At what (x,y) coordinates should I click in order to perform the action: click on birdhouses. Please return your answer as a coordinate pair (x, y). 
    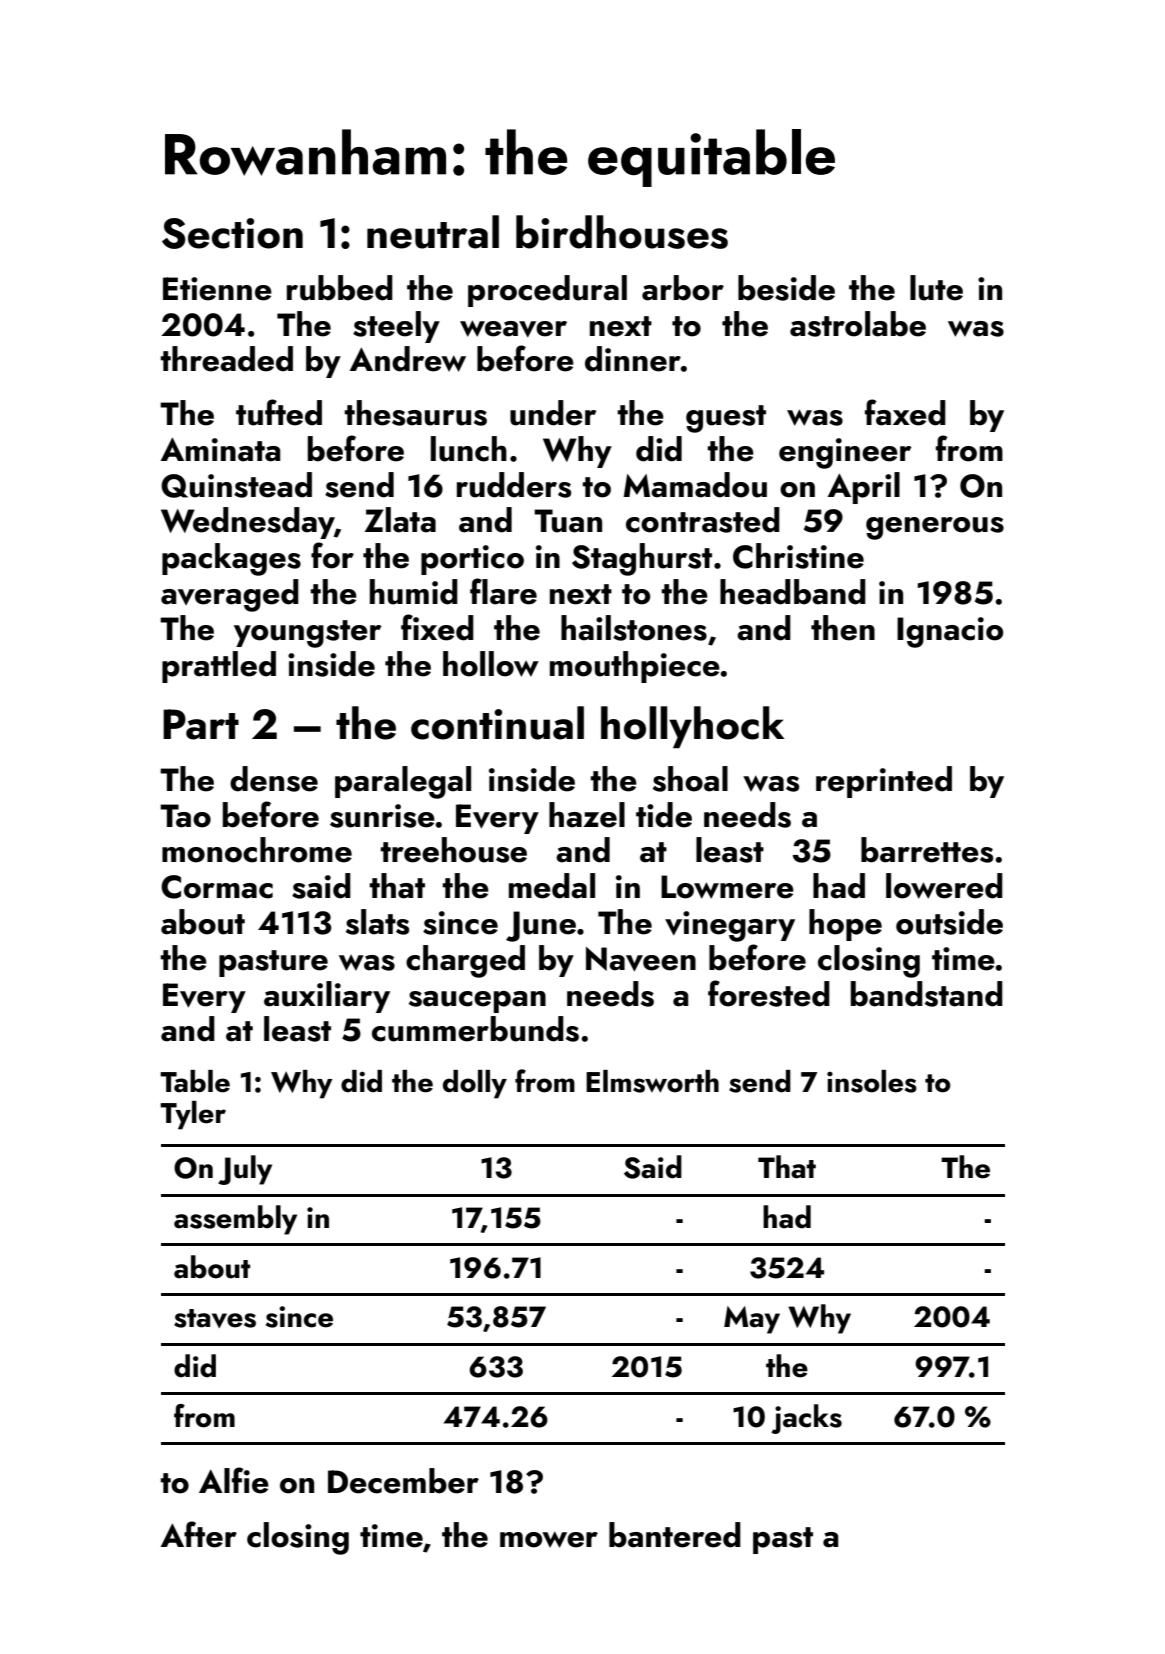
    Looking at the image, I should click on (622, 232).
